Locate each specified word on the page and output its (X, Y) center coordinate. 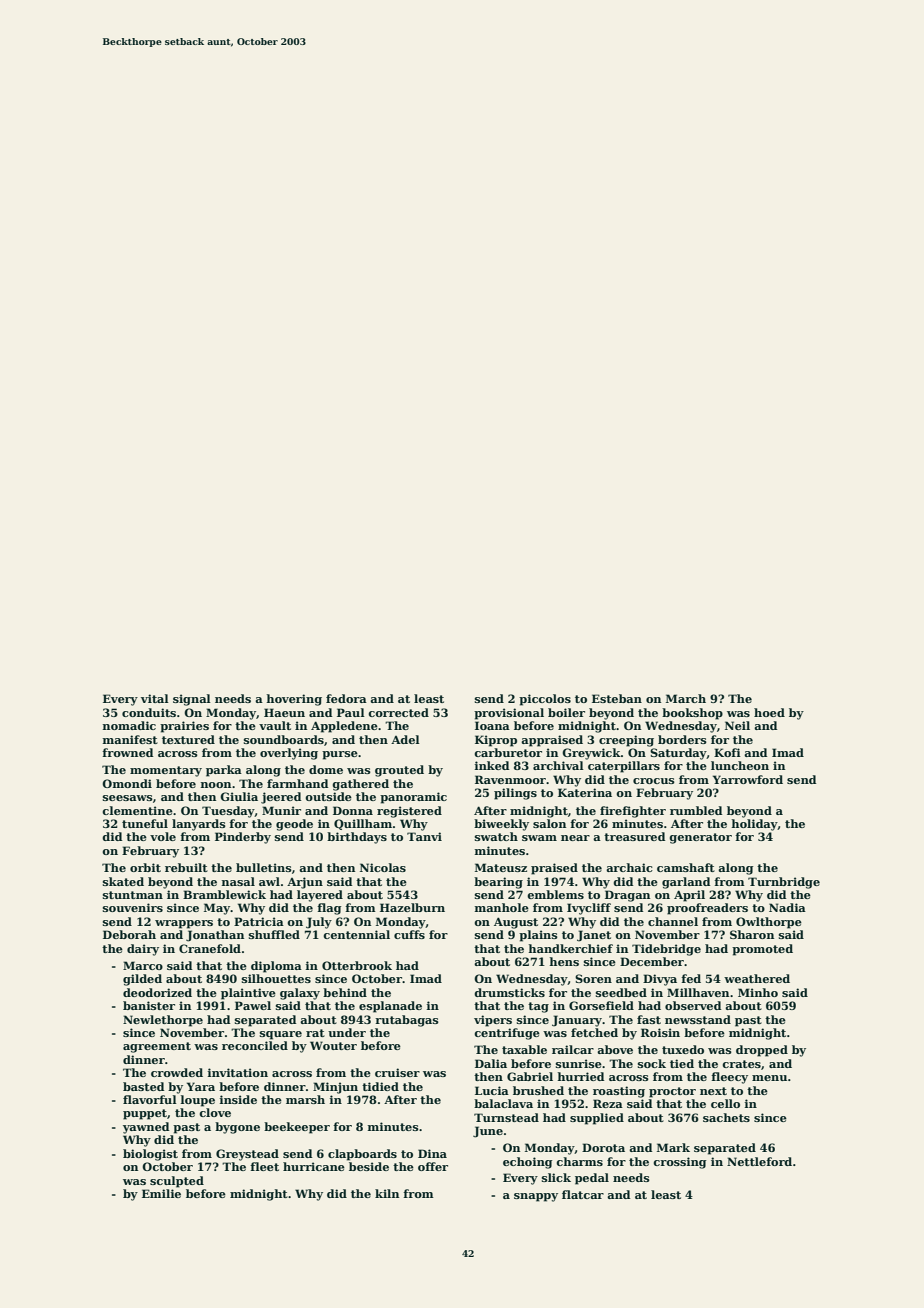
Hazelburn (412, 907)
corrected (398, 712)
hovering (294, 700)
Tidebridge (666, 950)
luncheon (740, 765)
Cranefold (210, 948)
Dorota (603, 1147)
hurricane (314, 1166)
